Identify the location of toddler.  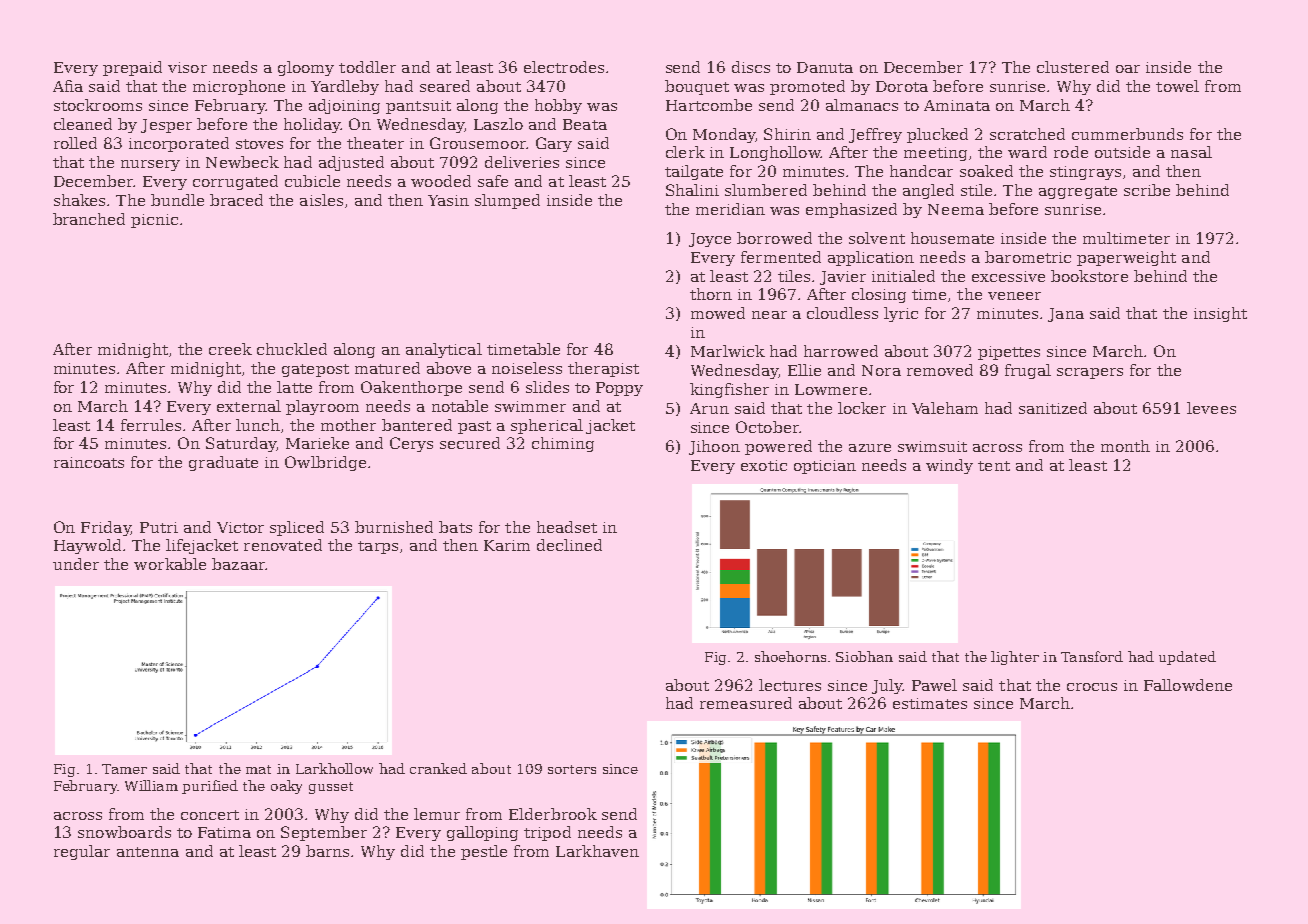
(367, 67).
